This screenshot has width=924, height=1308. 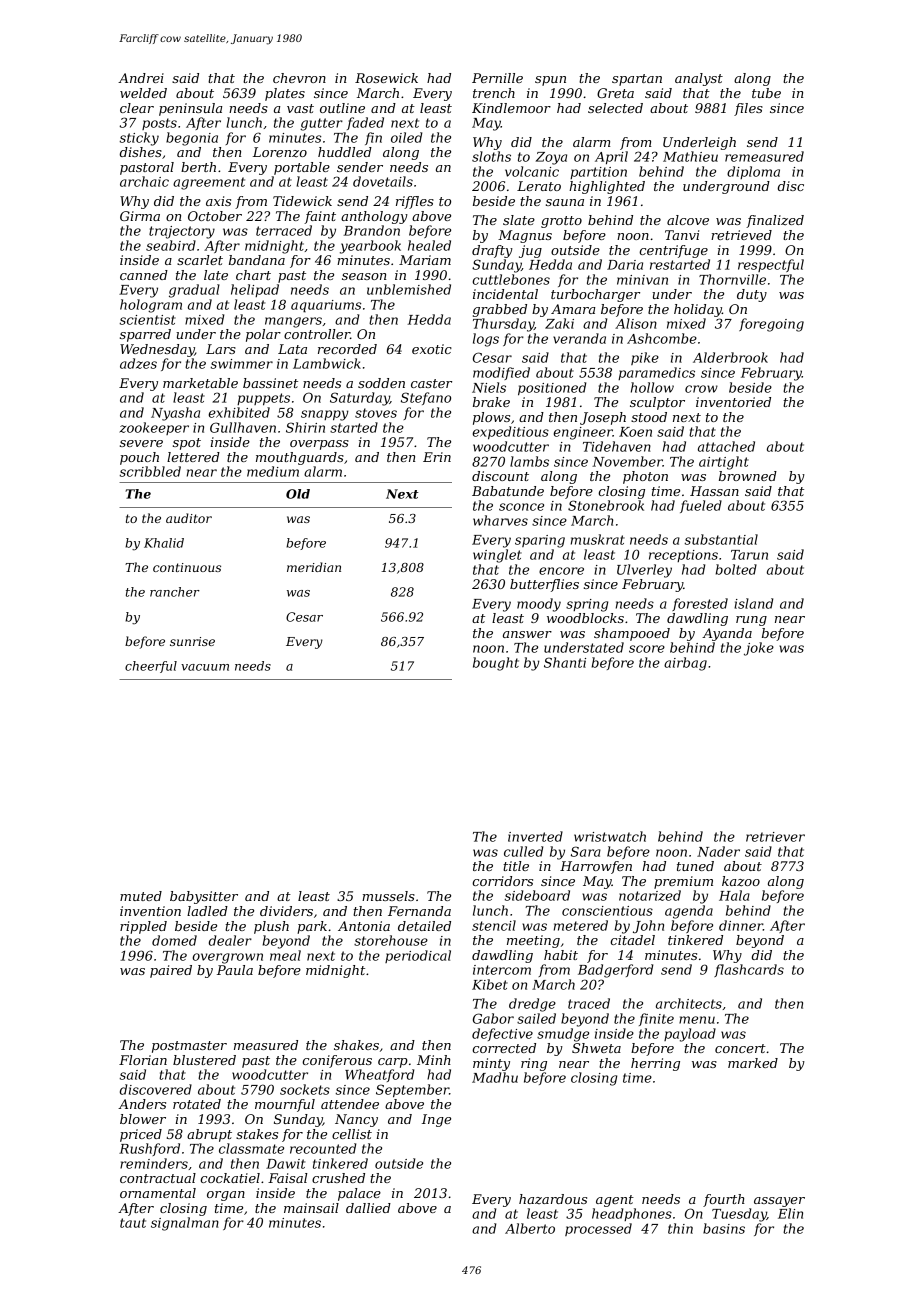 What do you see at coordinates (286, 911) in the screenshot?
I see `dividers` at bounding box center [286, 911].
